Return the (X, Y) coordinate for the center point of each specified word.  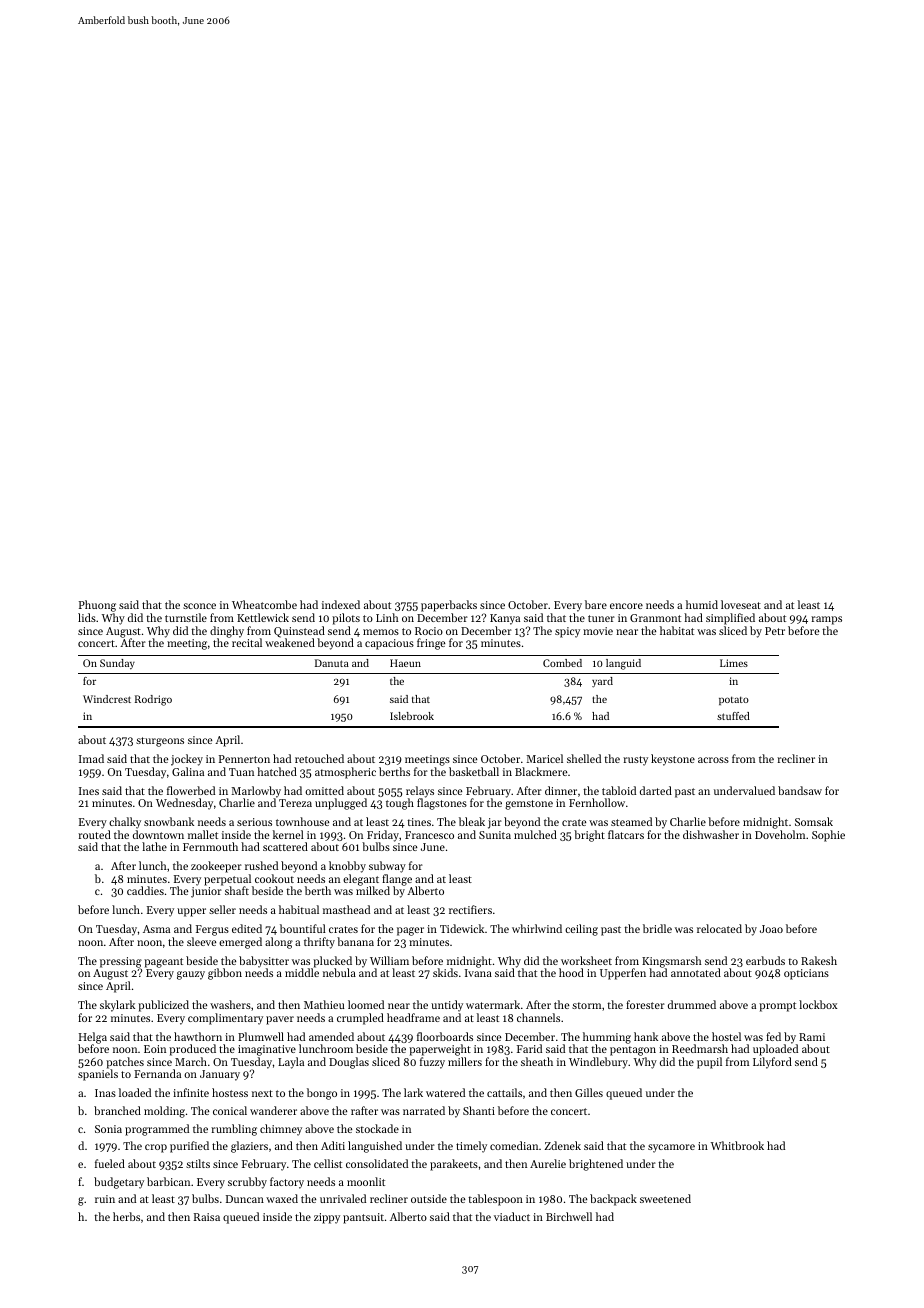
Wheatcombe (264, 604)
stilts (198, 1163)
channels (538, 1017)
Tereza (295, 803)
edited (247, 928)
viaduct (512, 1216)
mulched (535, 834)
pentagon (633, 1051)
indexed (341, 604)
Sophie (828, 836)
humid (702, 604)
